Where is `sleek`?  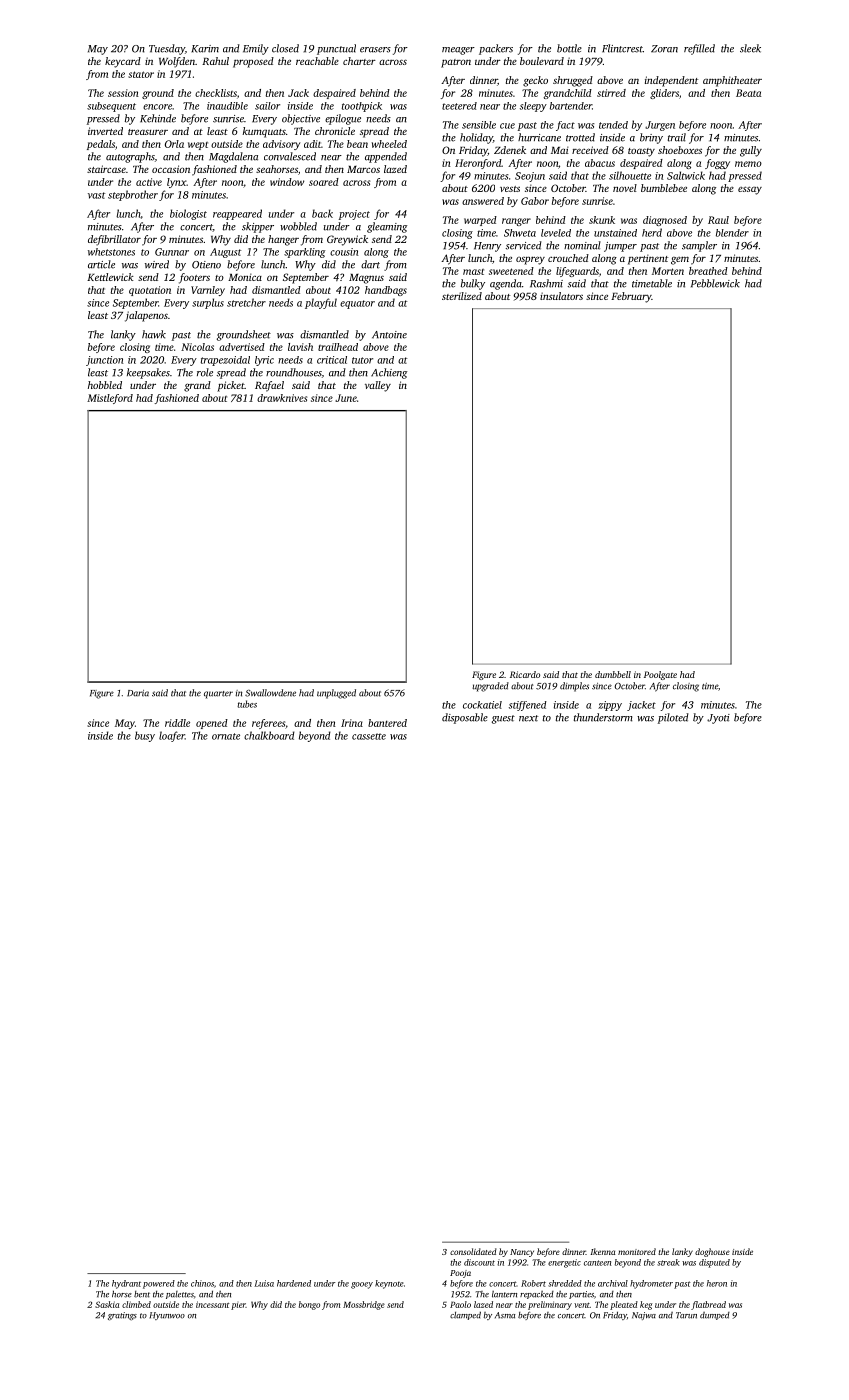 sleek is located at coordinates (750, 48).
